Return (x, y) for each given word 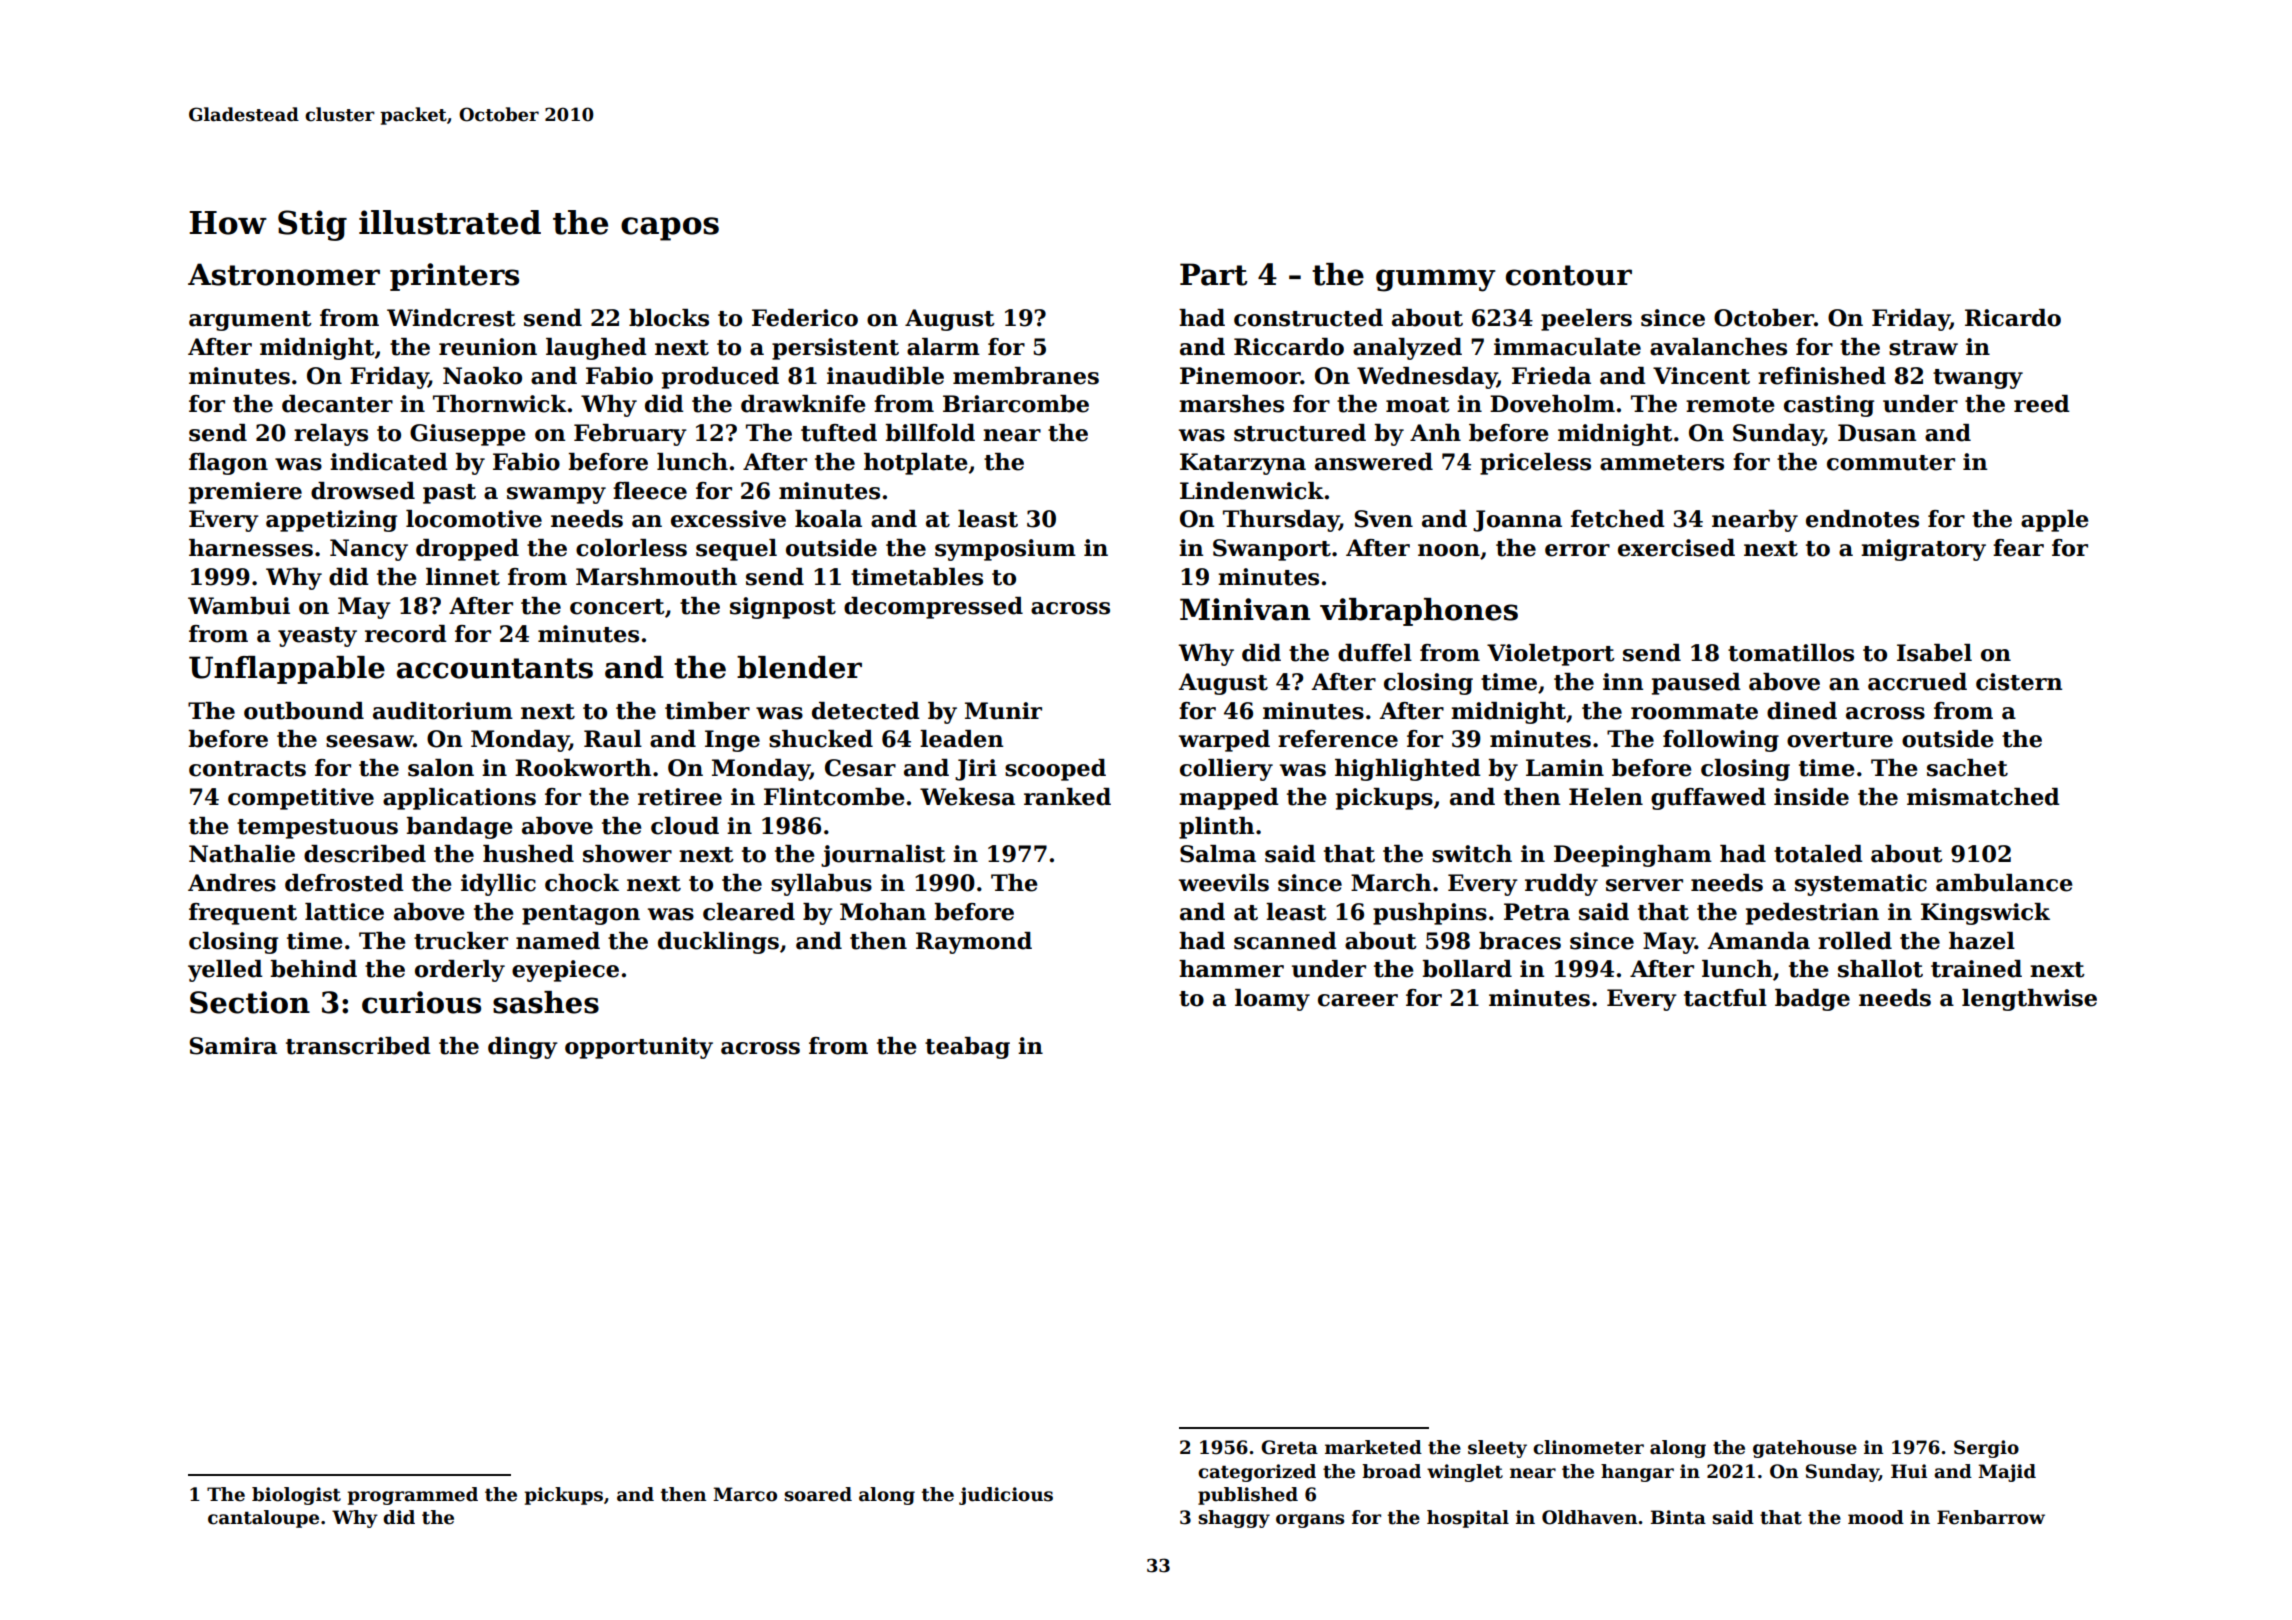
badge (1812, 1000)
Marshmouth (656, 577)
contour (1569, 275)
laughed (596, 349)
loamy (1272, 1000)
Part (1214, 274)
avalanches (1718, 347)
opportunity (639, 1048)
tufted (839, 433)
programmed (413, 1496)
